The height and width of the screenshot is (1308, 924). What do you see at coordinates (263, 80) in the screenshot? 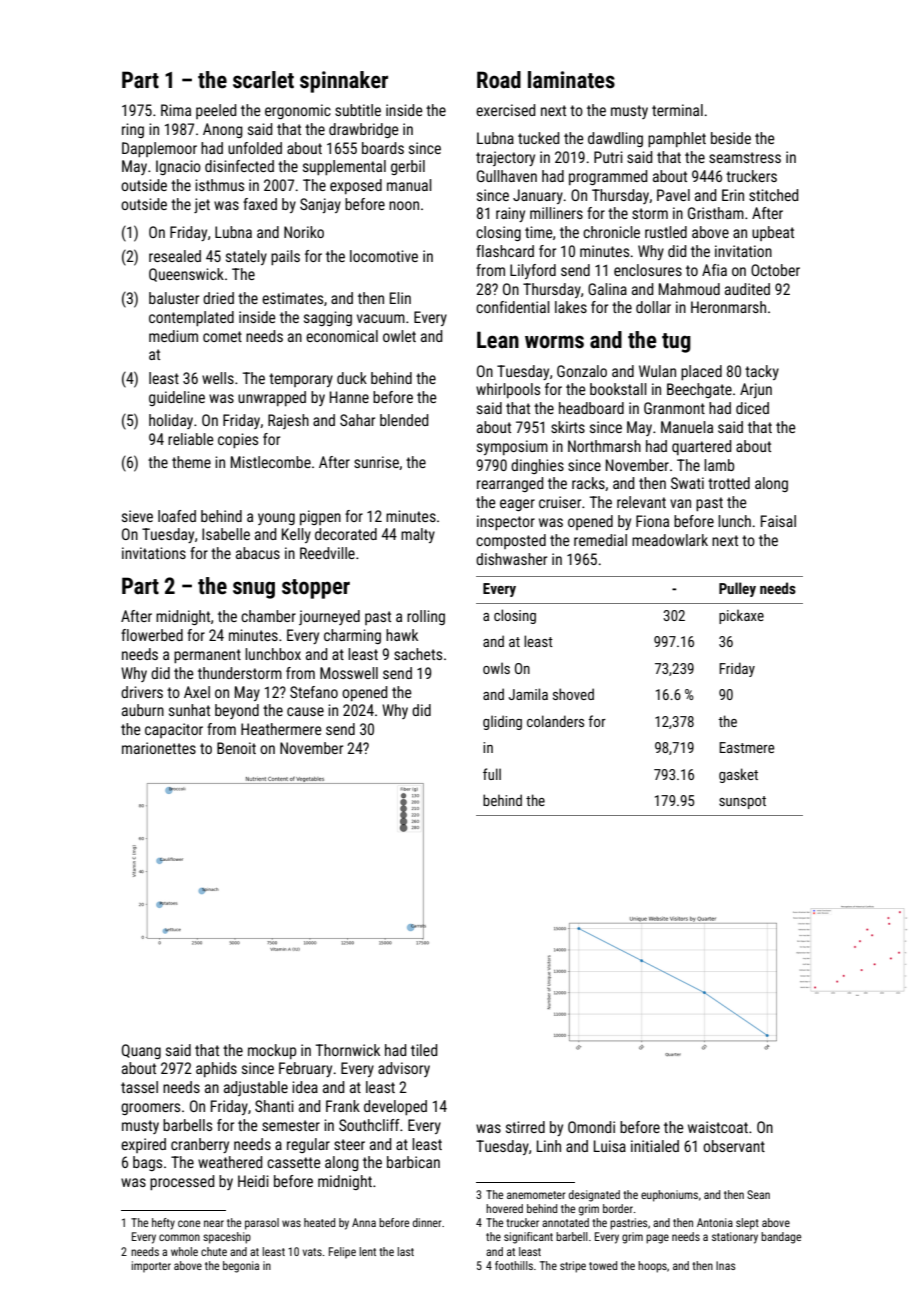
I see `scarlet` at bounding box center [263, 80].
